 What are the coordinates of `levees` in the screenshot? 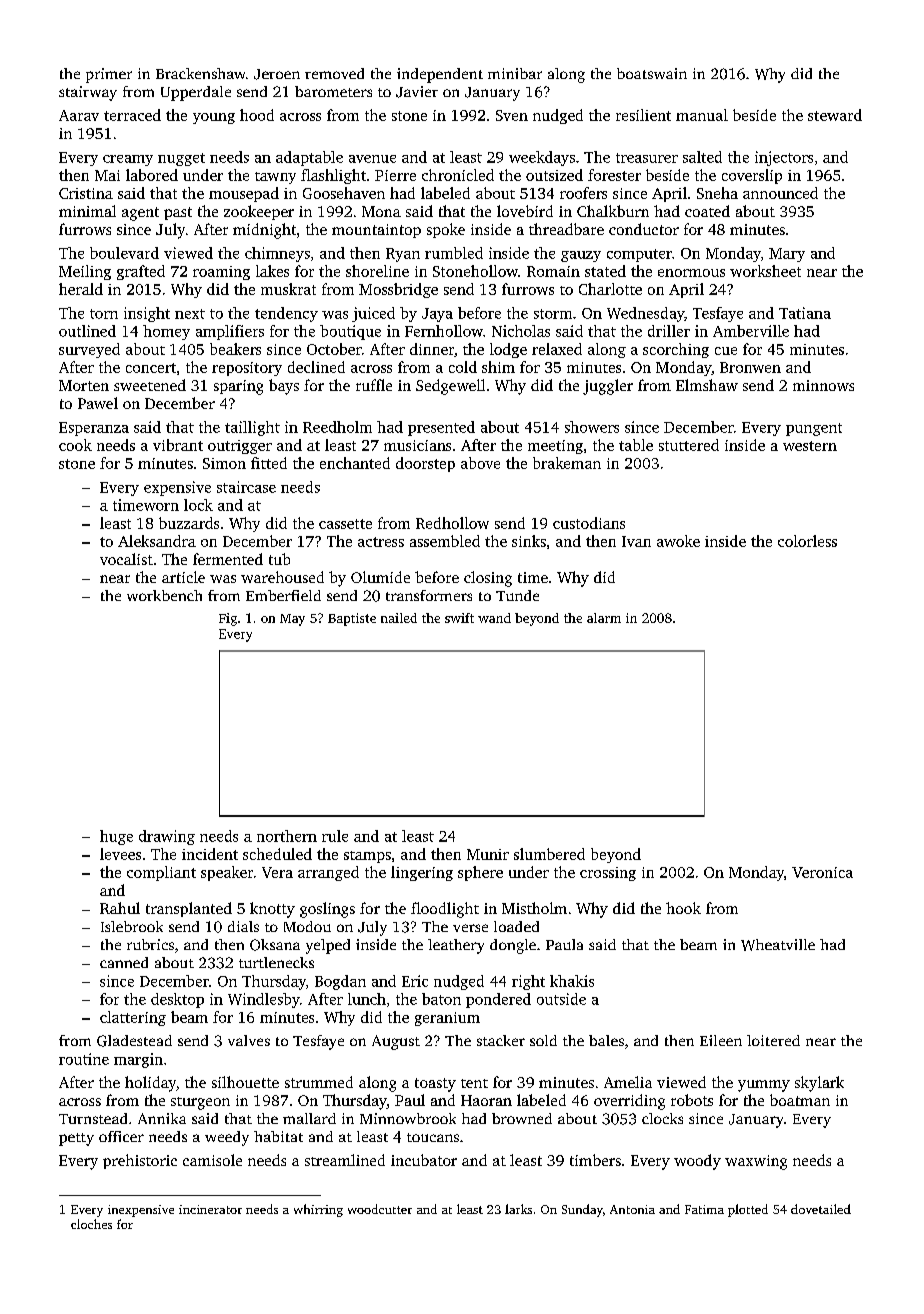 It's located at (120, 854).
